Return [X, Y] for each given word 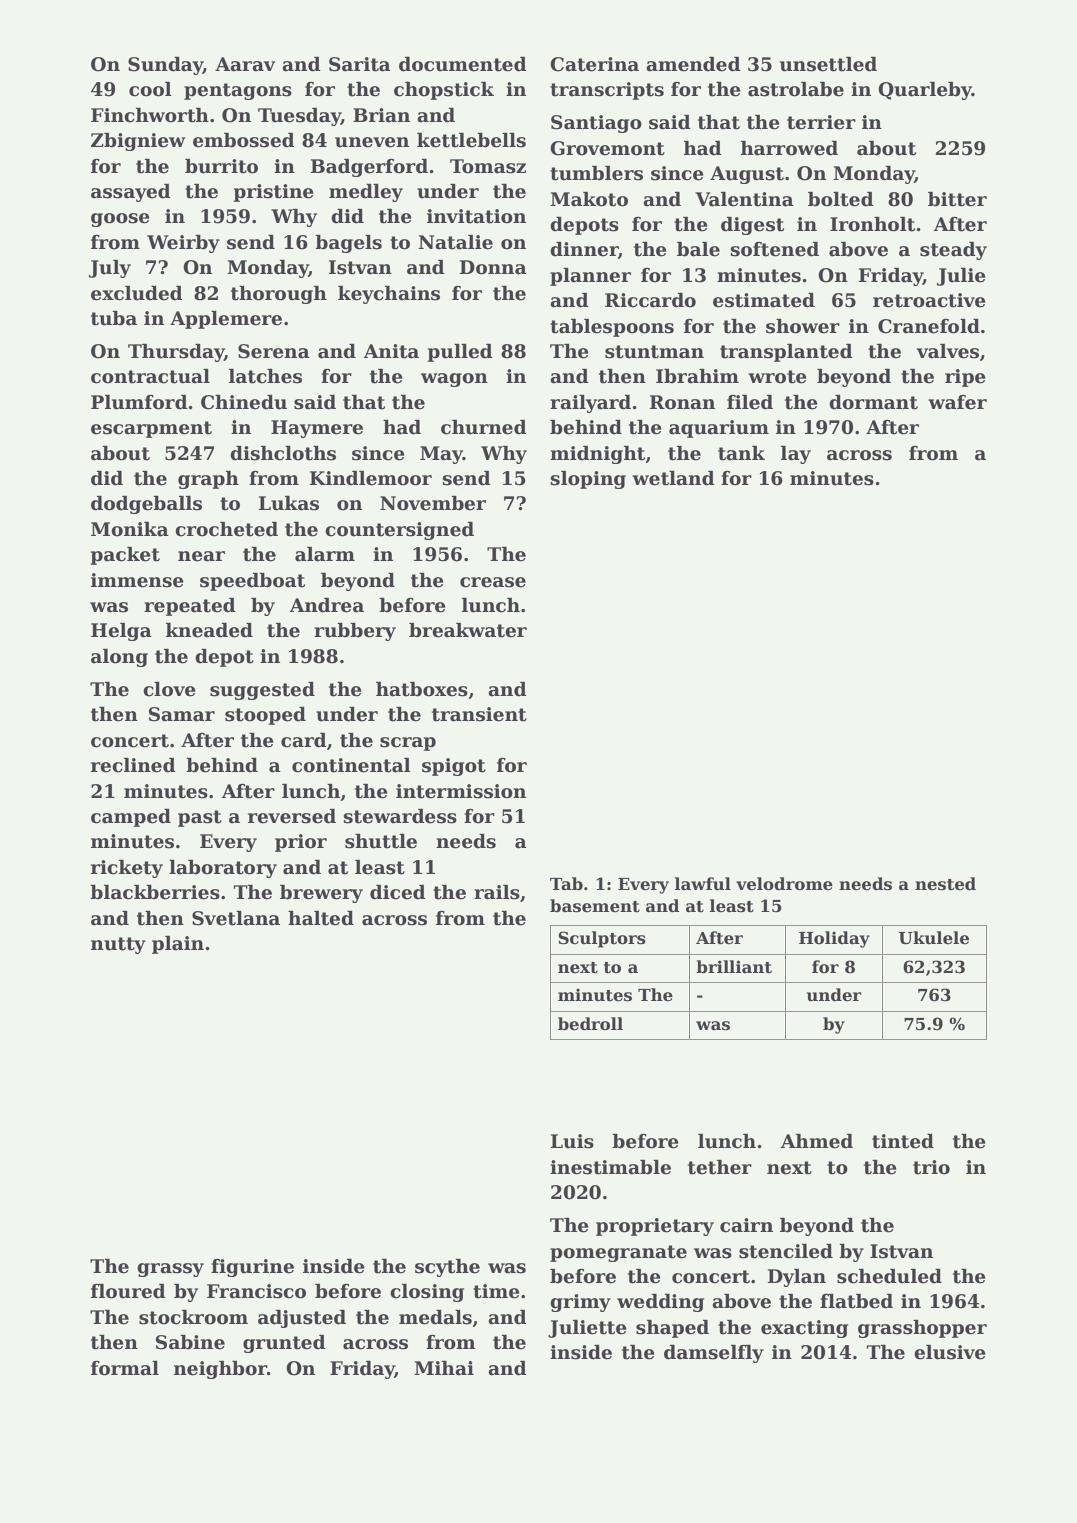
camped [131, 818]
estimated [764, 300]
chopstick [444, 91]
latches [265, 376]
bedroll [590, 1024]
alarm [325, 554]
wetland [673, 478]
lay [796, 455]
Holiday [834, 939]
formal [125, 1368]
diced [398, 892]
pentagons [238, 91]
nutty [118, 945]
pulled [460, 353]
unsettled [828, 64]
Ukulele [934, 938]
